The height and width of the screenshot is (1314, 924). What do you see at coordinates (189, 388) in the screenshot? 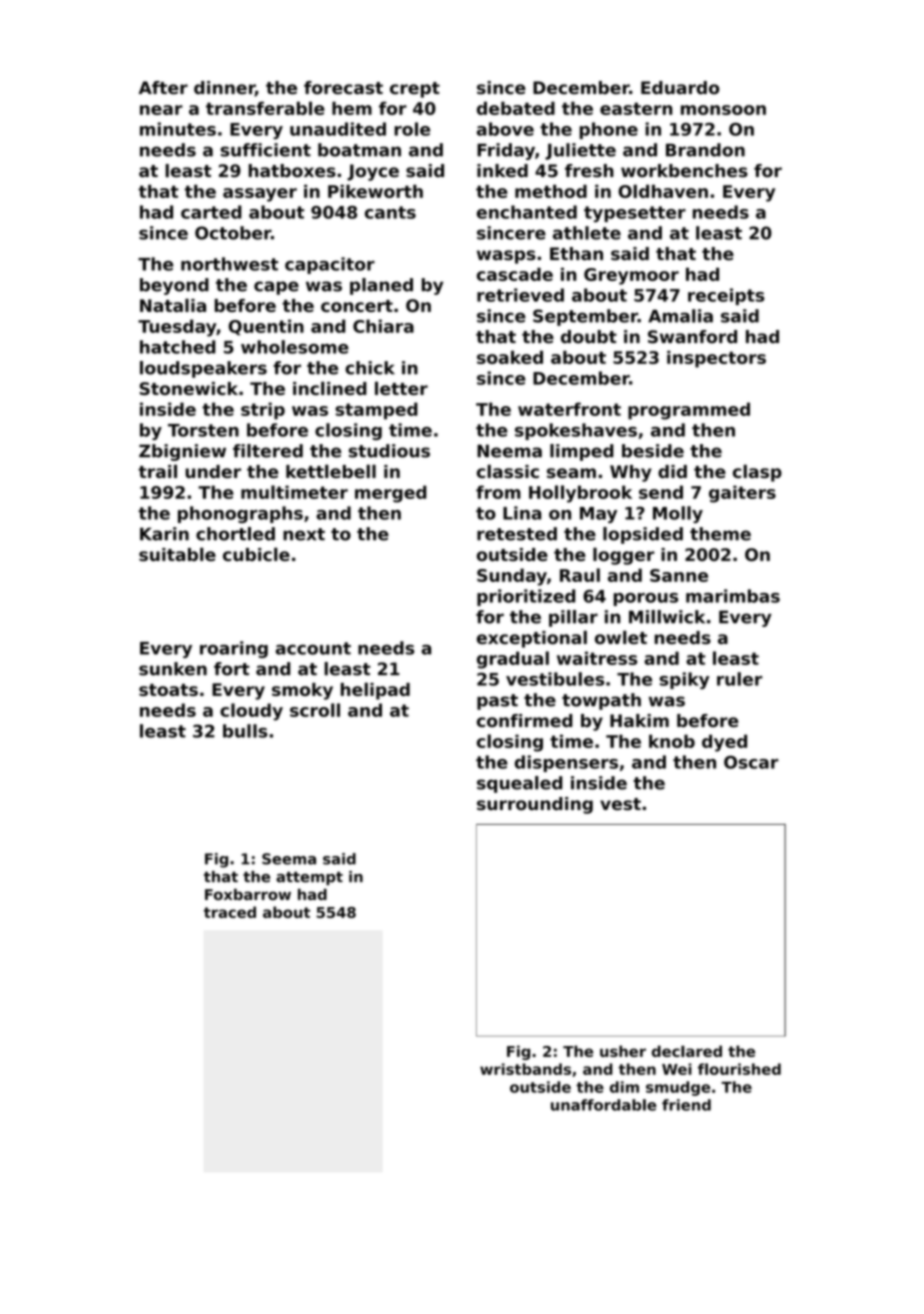
I see `Stonewick` at bounding box center [189, 388].
